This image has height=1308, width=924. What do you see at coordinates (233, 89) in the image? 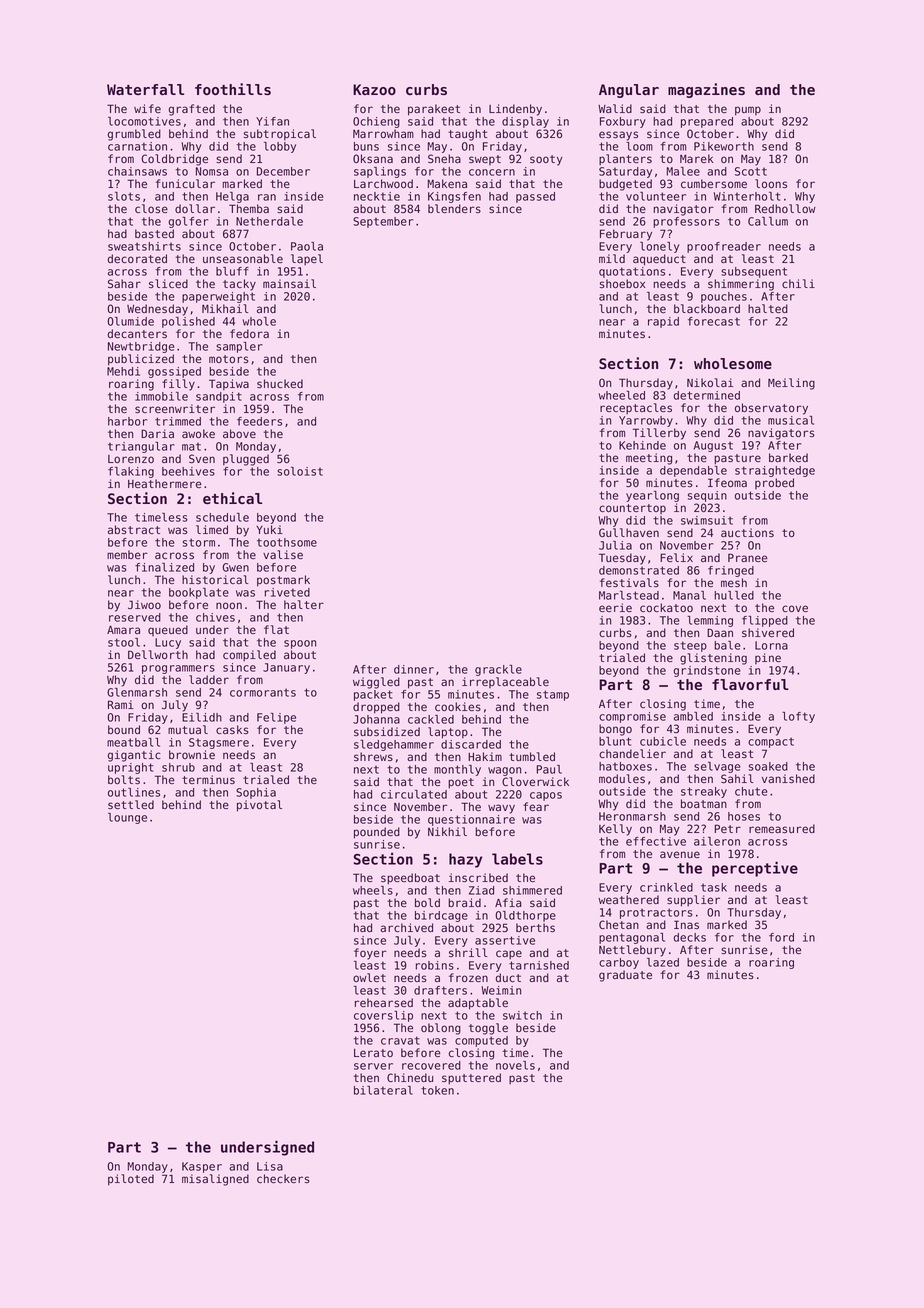
I see `foothills` at bounding box center [233, 89].
